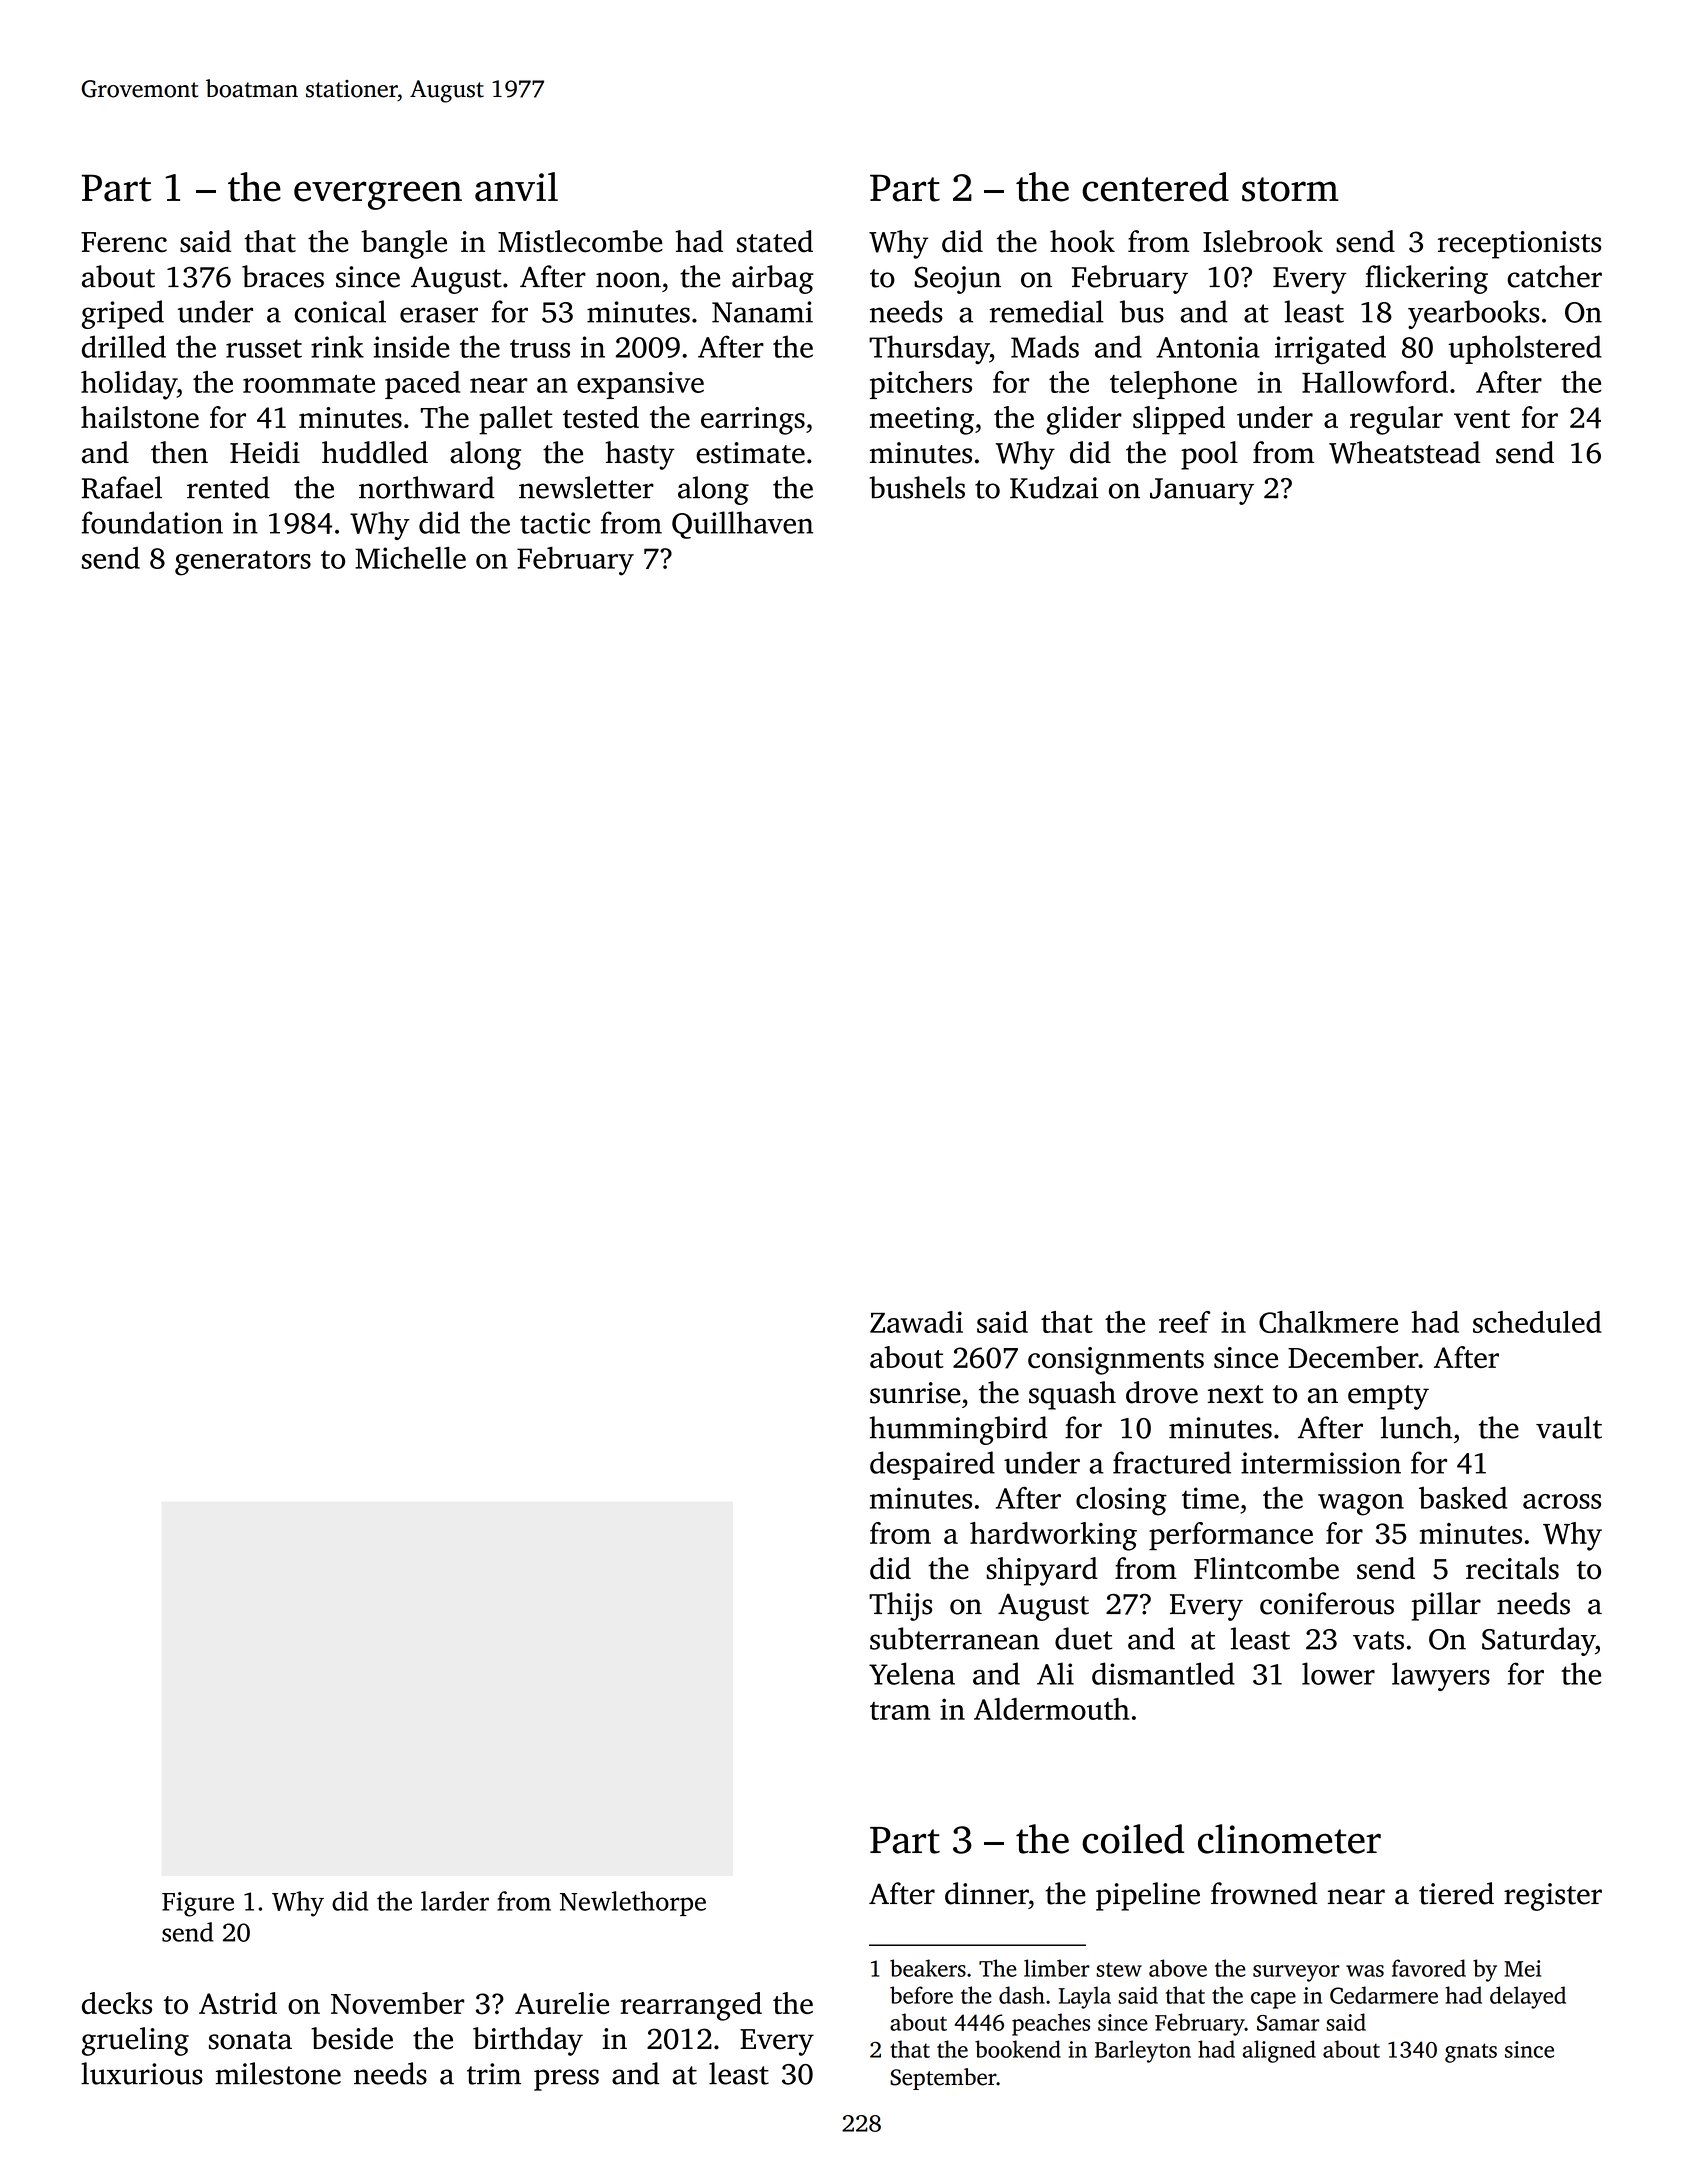  Describe the element at coordinates (1328, 1322) in the screenshot. I see `Chalkmere` at that location.
